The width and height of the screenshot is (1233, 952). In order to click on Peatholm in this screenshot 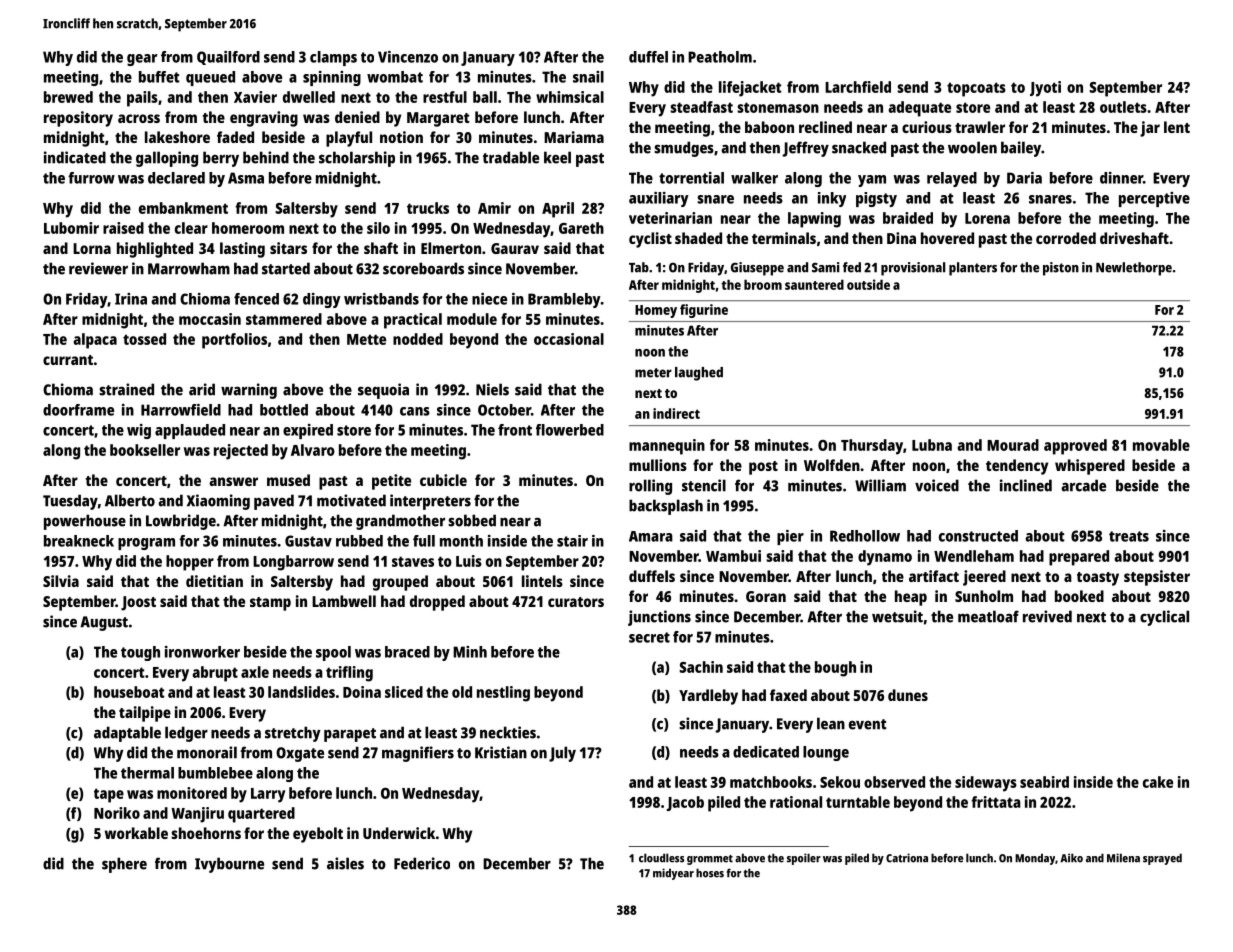, I will do `click(720, 57)`.
